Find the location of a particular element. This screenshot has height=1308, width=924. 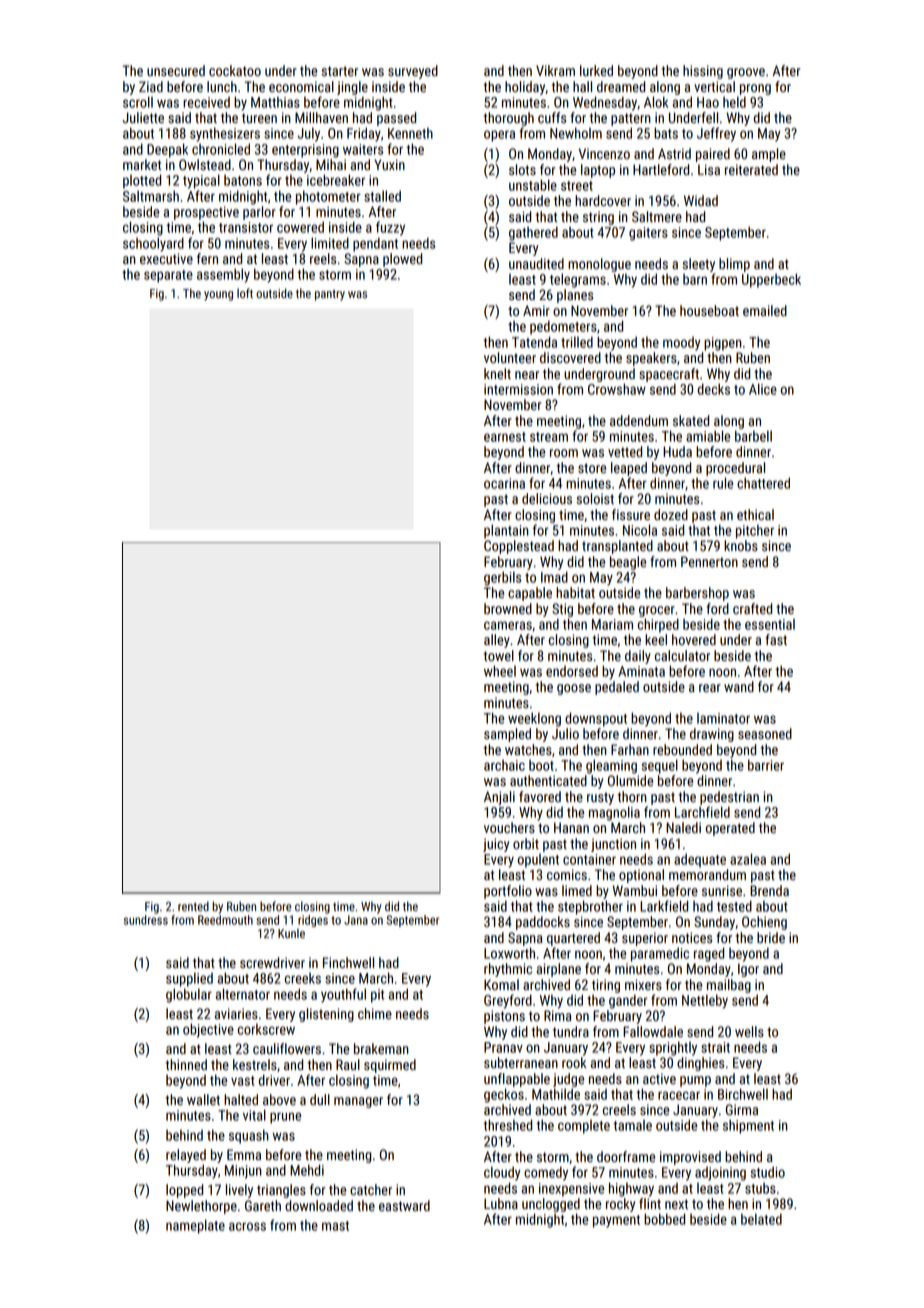

sundress is located at coordinates (146, 920).
